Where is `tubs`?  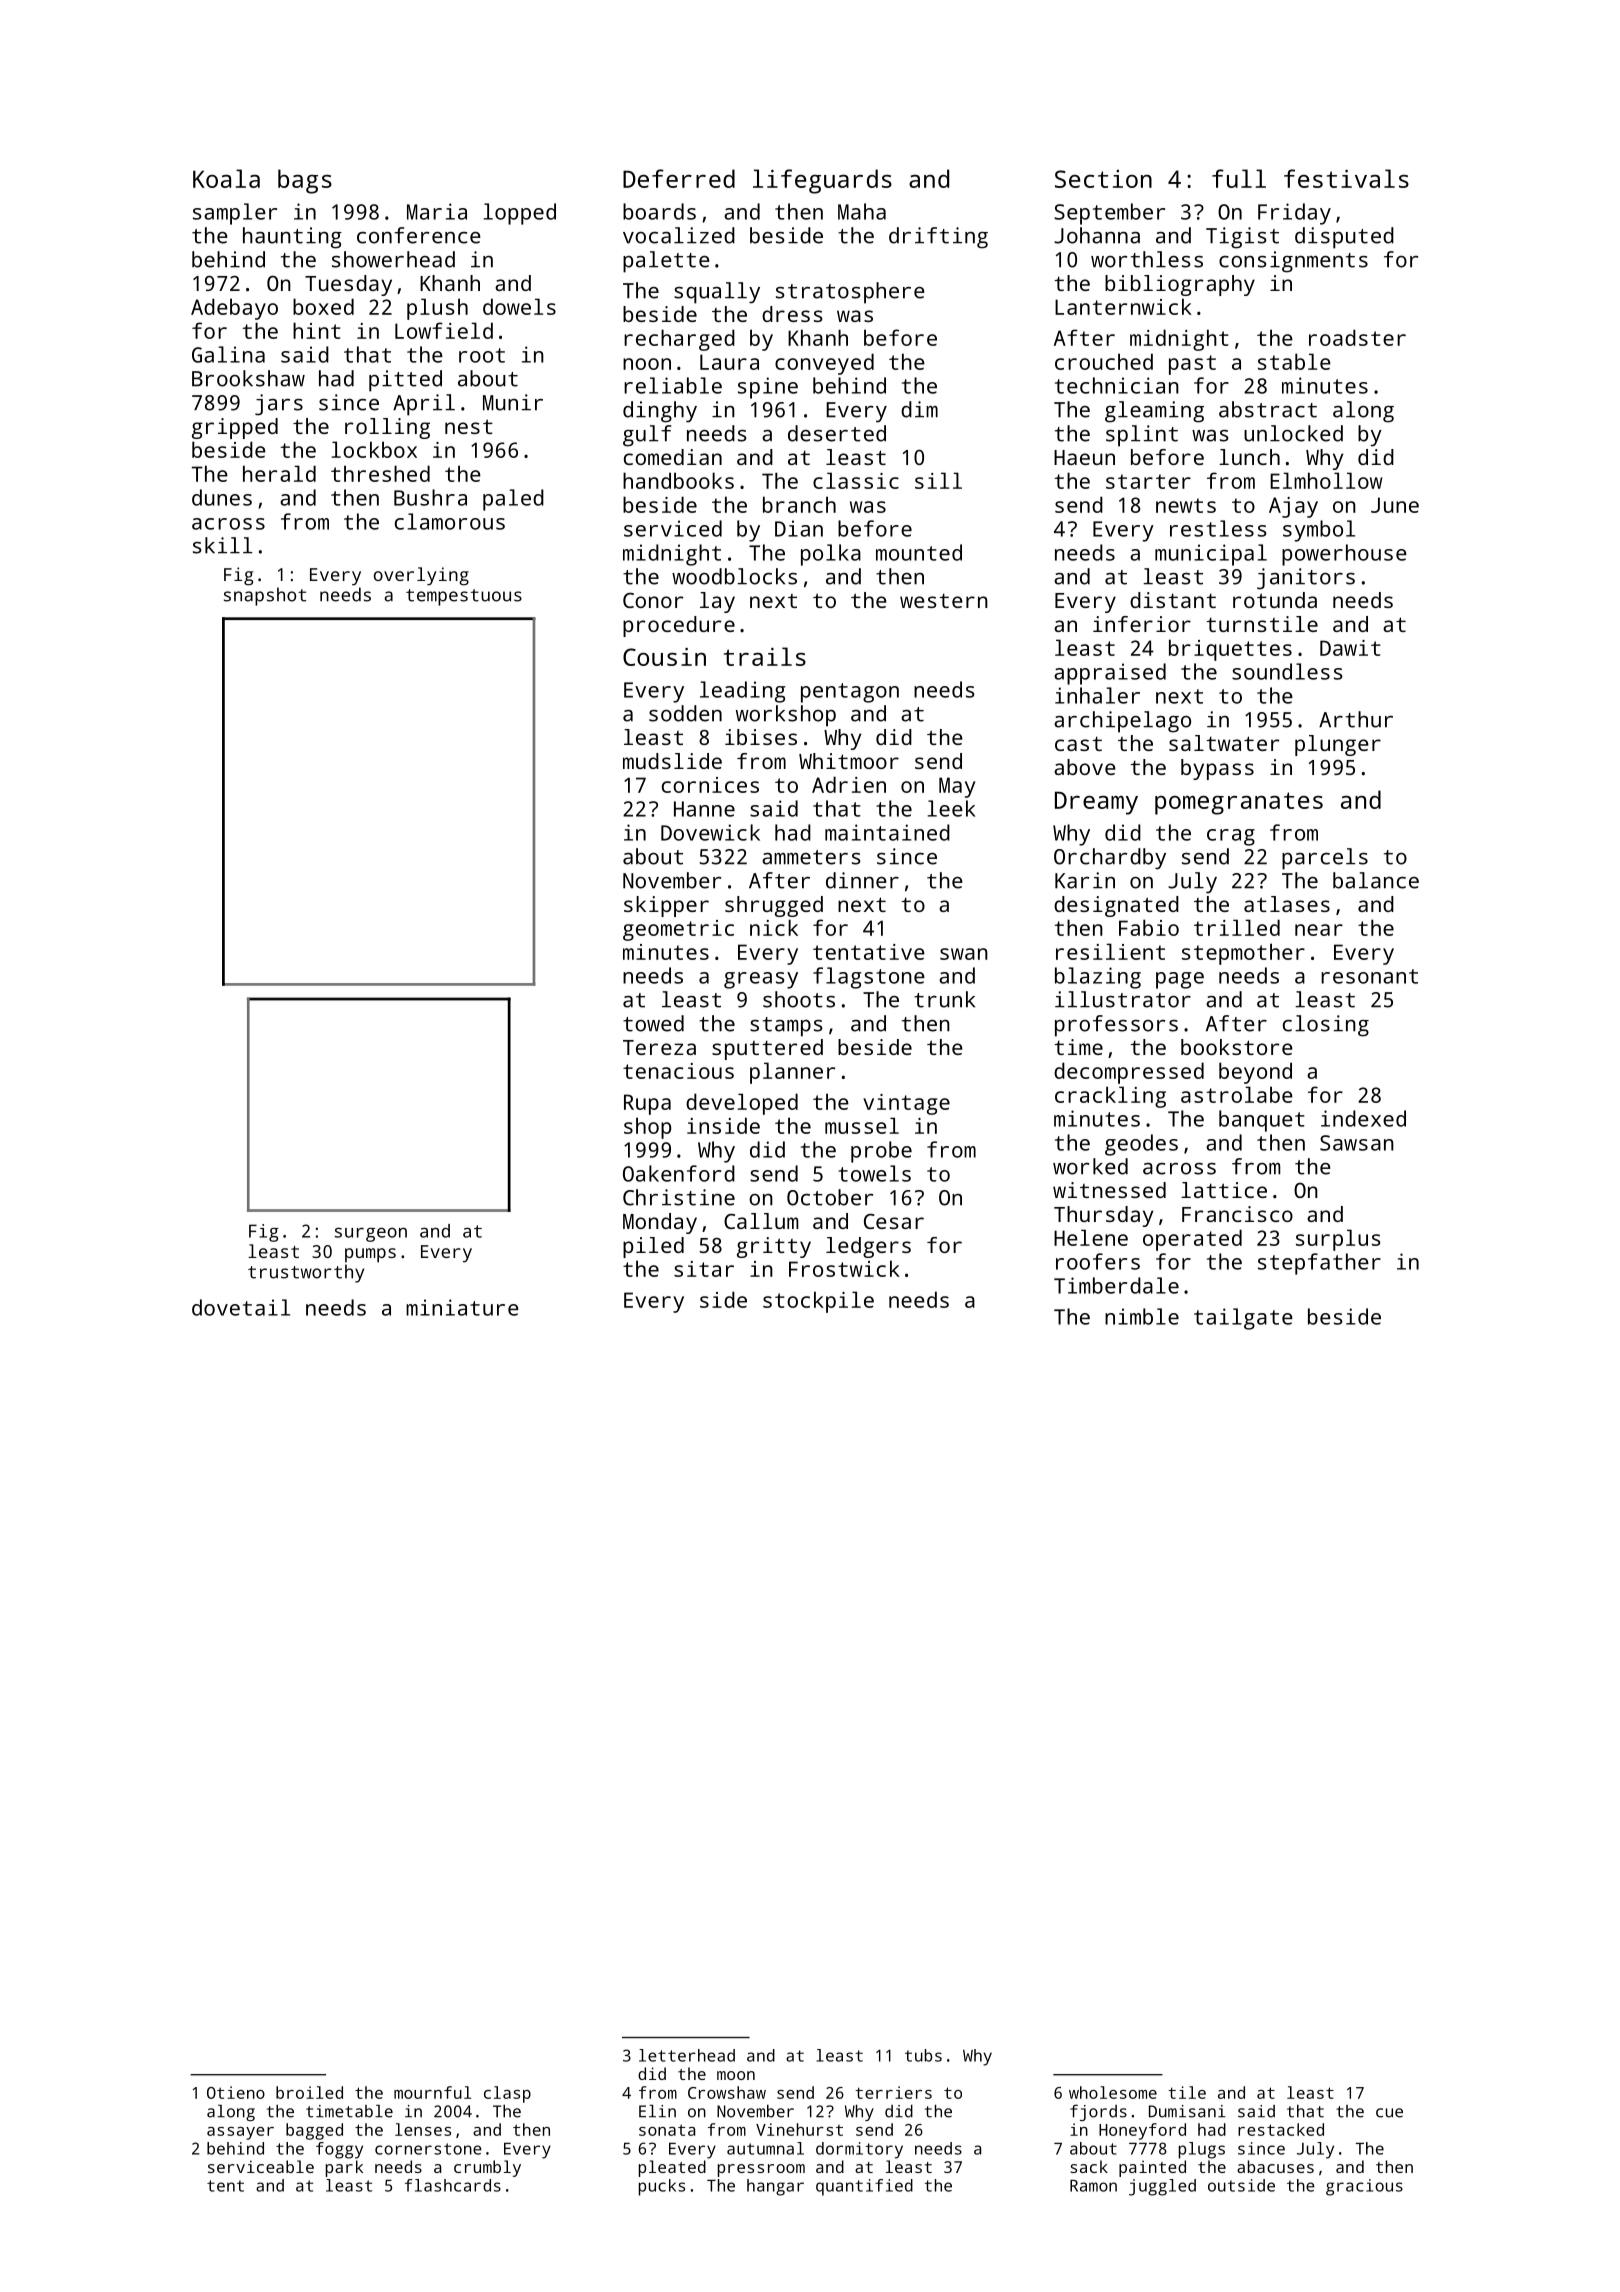
tubs is located at coordinates (923, 2055).
